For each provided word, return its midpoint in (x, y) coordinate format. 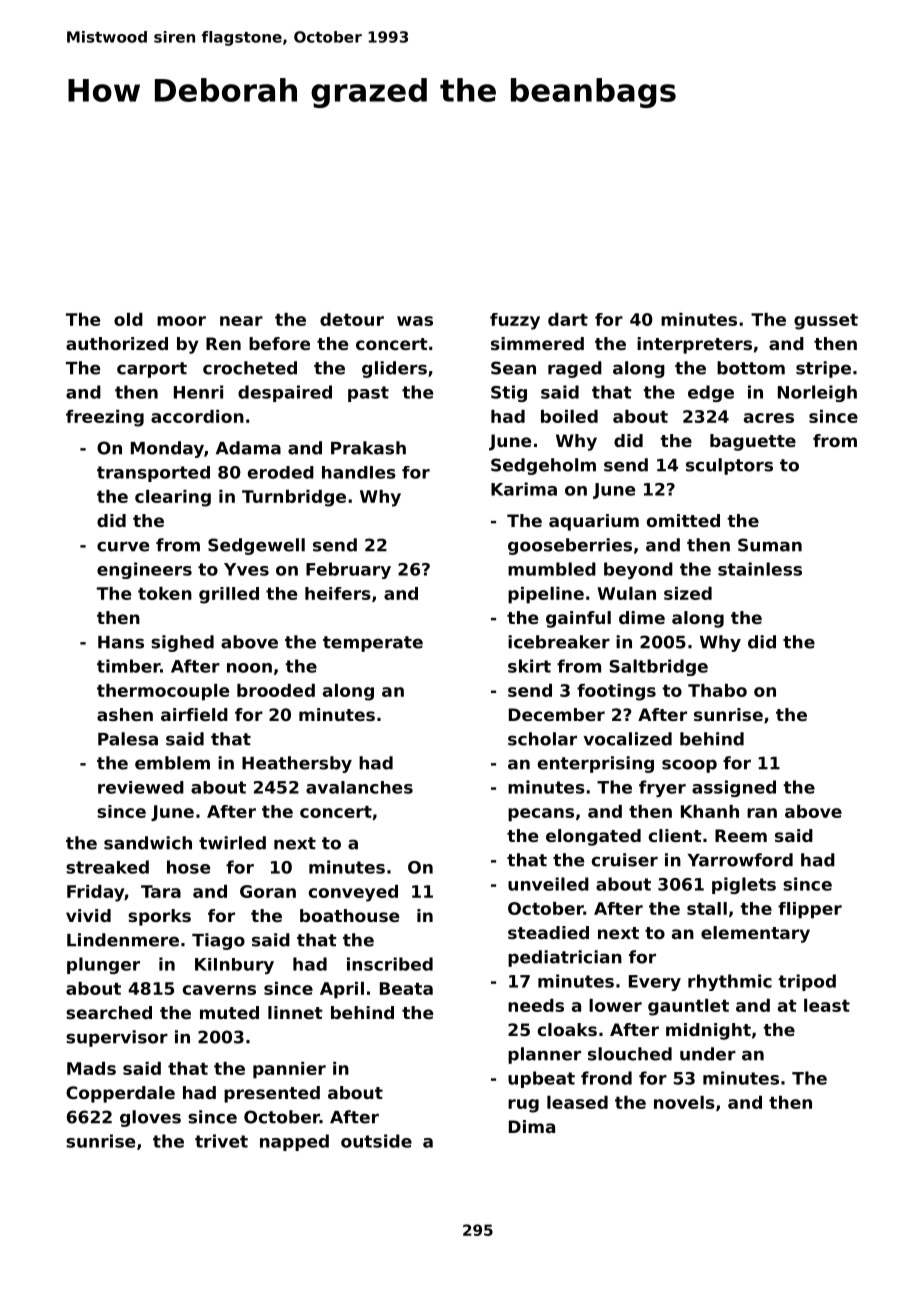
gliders (394, 369)
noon (249, 668)
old (128, 319)
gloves (150, 1118)
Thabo (717, 690)
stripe (823, 369)
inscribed (390, 964)
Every (655, 983)
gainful (578, 619)
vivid (88, 915)
